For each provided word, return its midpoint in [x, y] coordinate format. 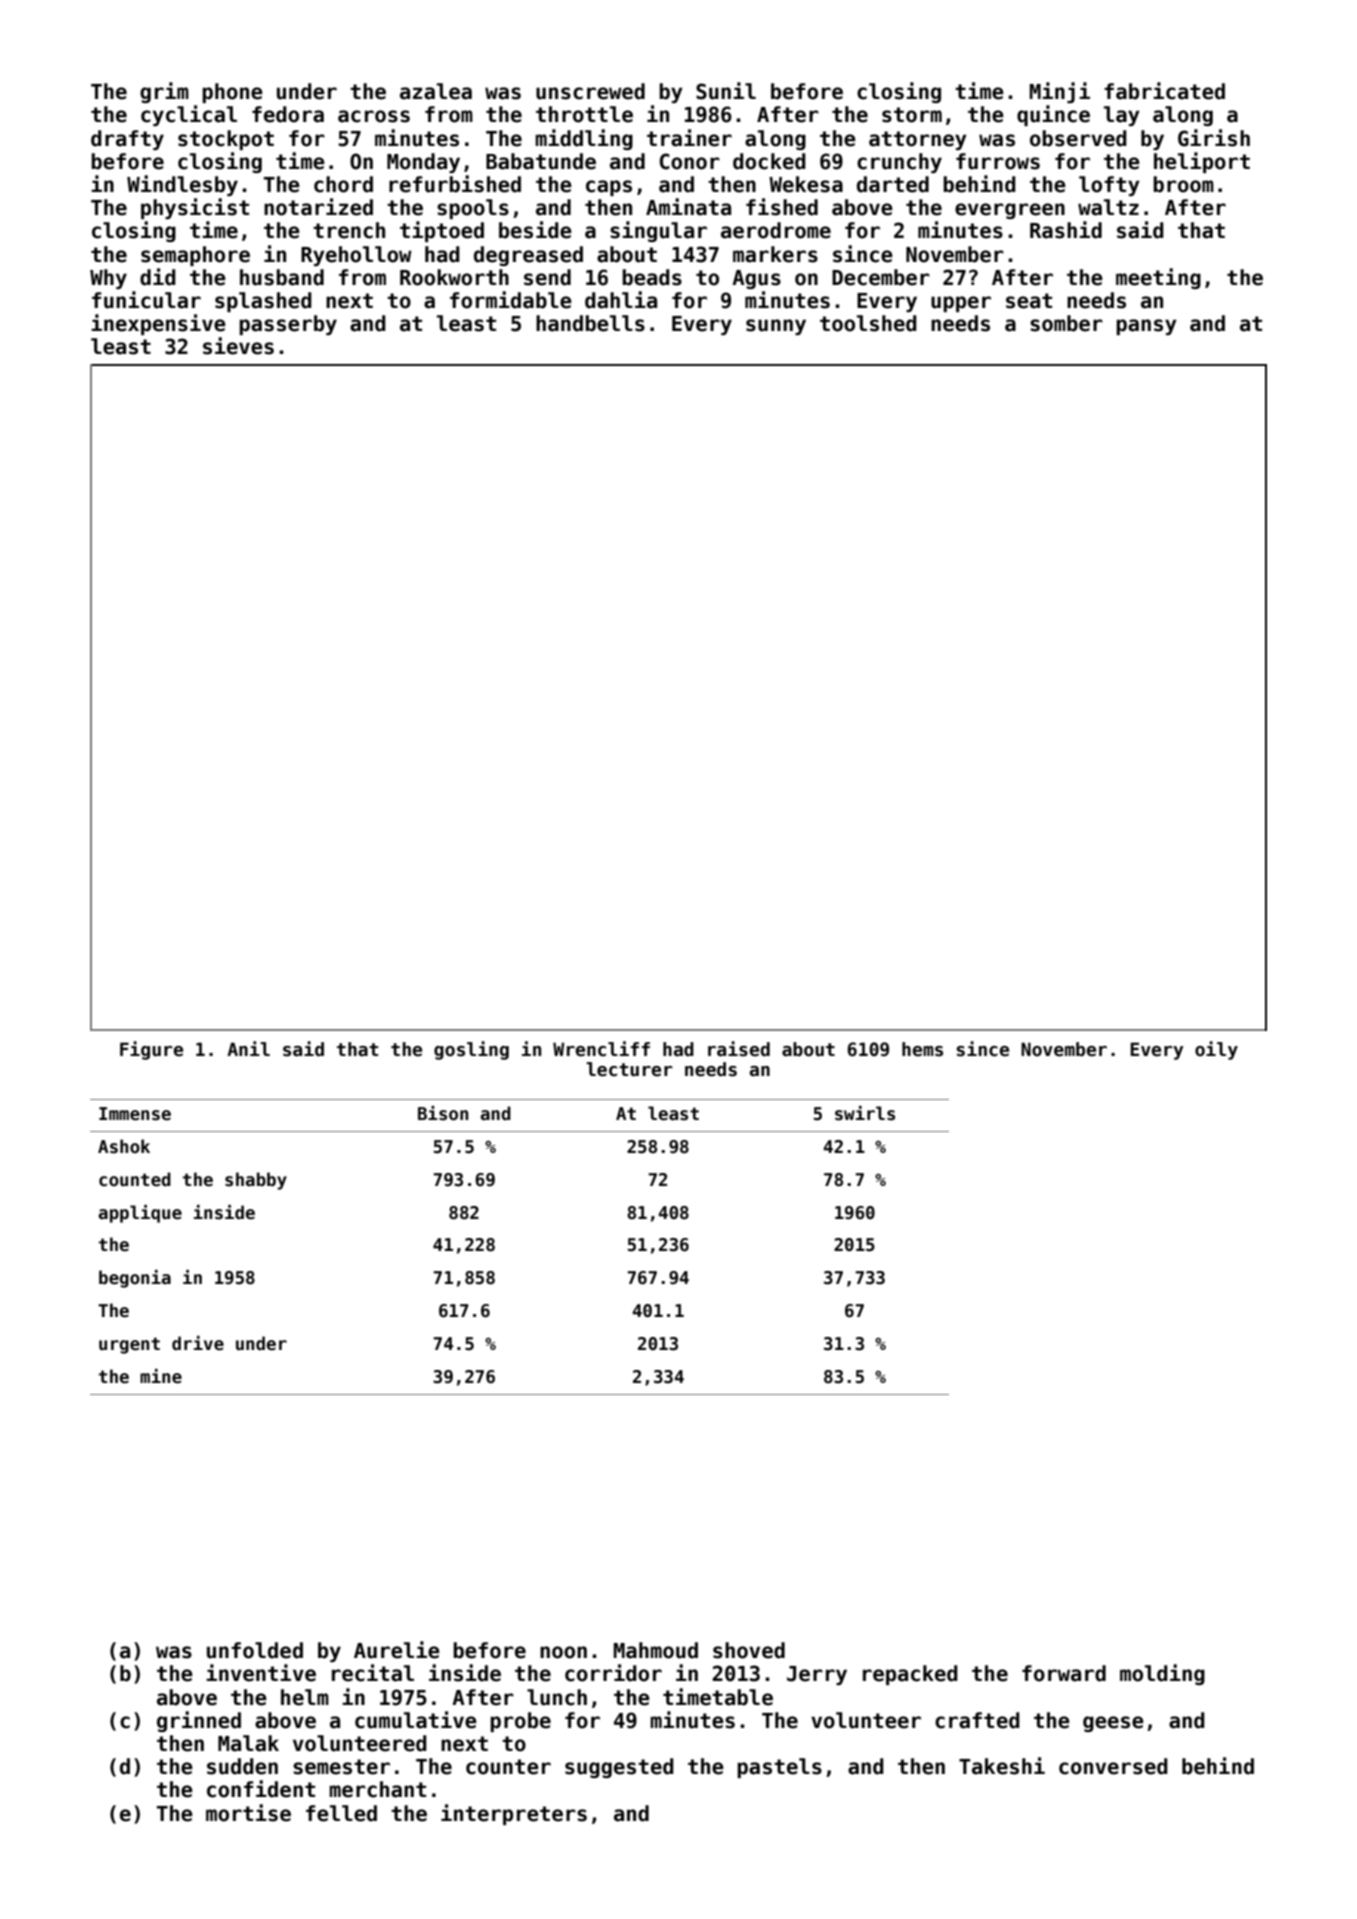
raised [739, 1049]
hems [922, 1049]
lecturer [629, 1069]
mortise [248, 1813]
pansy [1146, 327]
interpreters [514, 1814]
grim [164, 92]
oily [1216, 1050]
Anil [248, 1048]
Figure [151, 1050]
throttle [584, 114]
